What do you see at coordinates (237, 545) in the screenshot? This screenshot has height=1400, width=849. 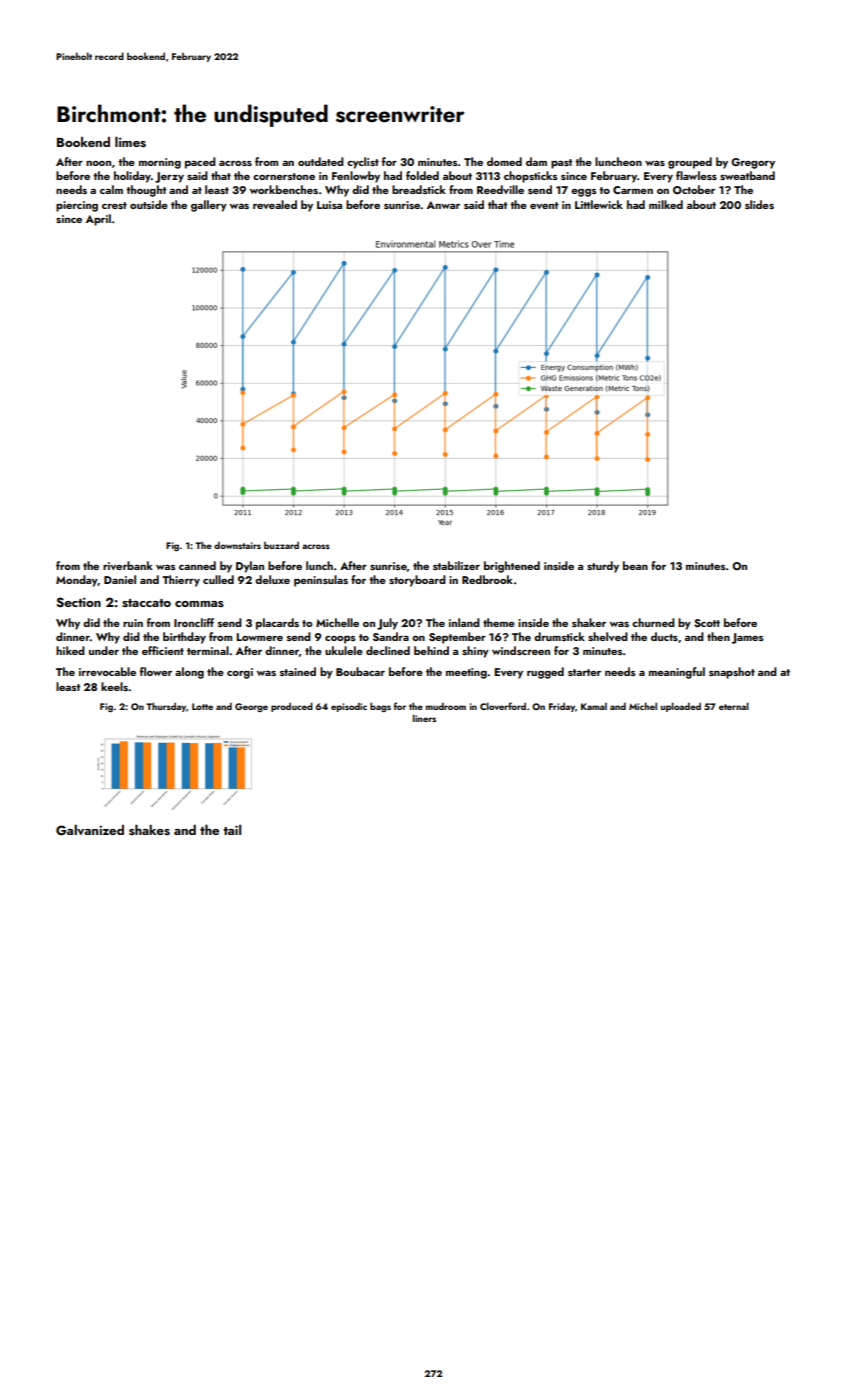 I see `downstairs` at bounding box center [237, 545].
